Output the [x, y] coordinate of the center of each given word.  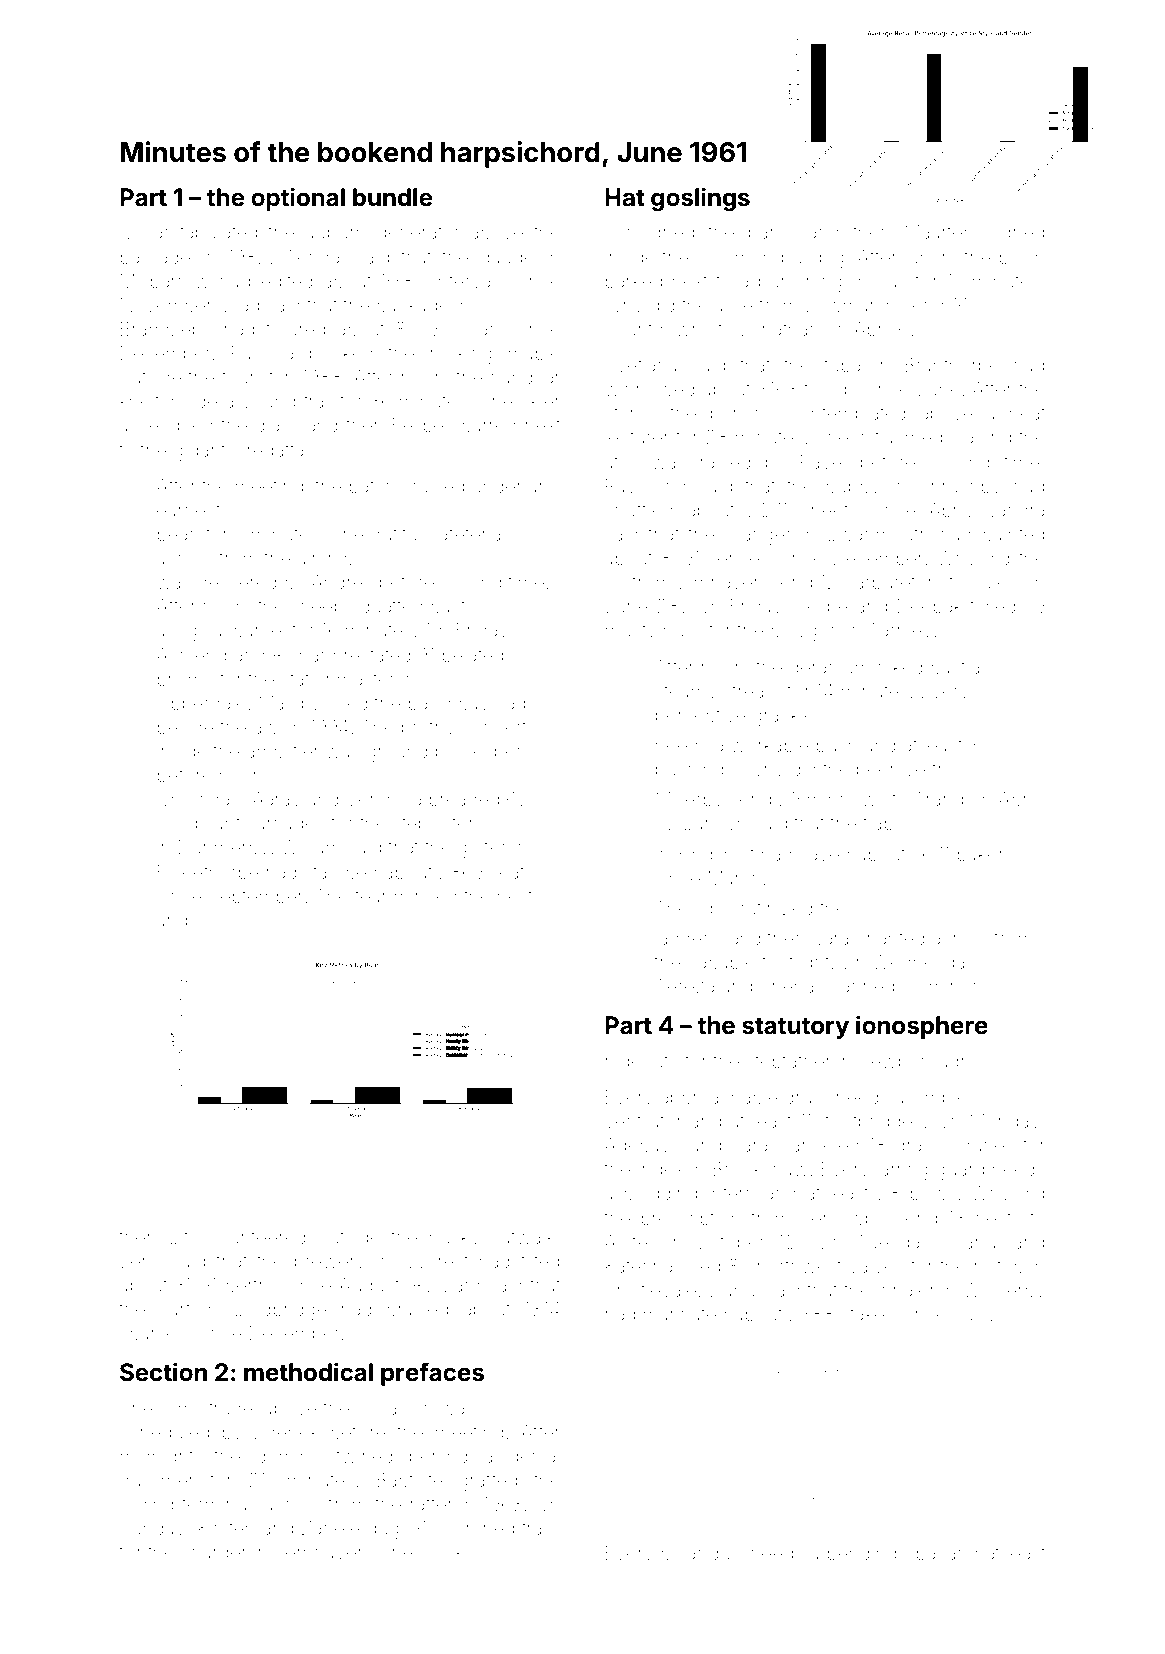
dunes [987, 1145]
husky [454, 1239]
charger [214, 1554]
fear [370, 895]
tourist [247, 377]
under [497, 486]
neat [1027, 413]
